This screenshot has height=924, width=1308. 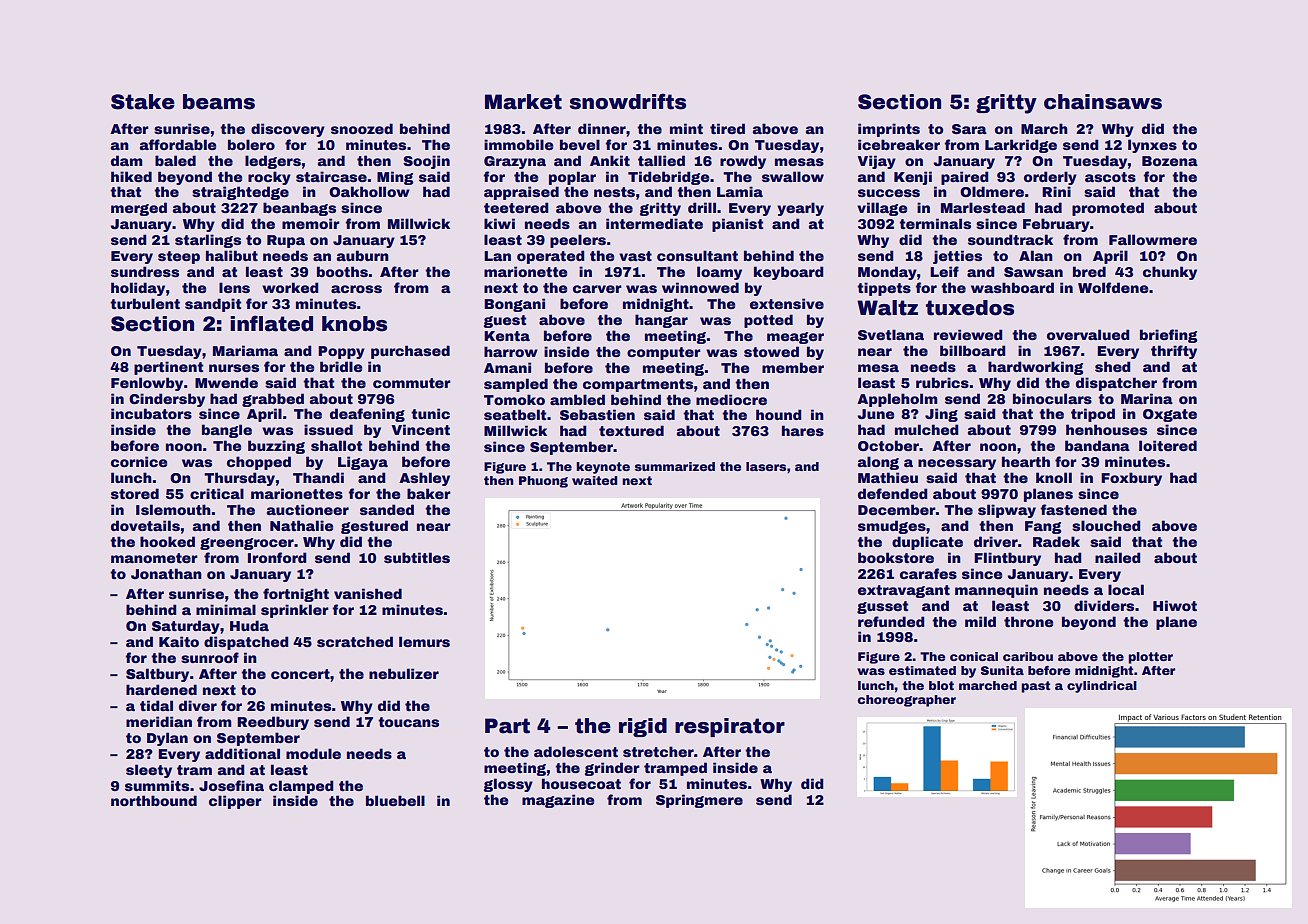 What do you see at coordinates (424, 641) in the screenshot?
I see `lemurs` at bounding box center [424, 641].
